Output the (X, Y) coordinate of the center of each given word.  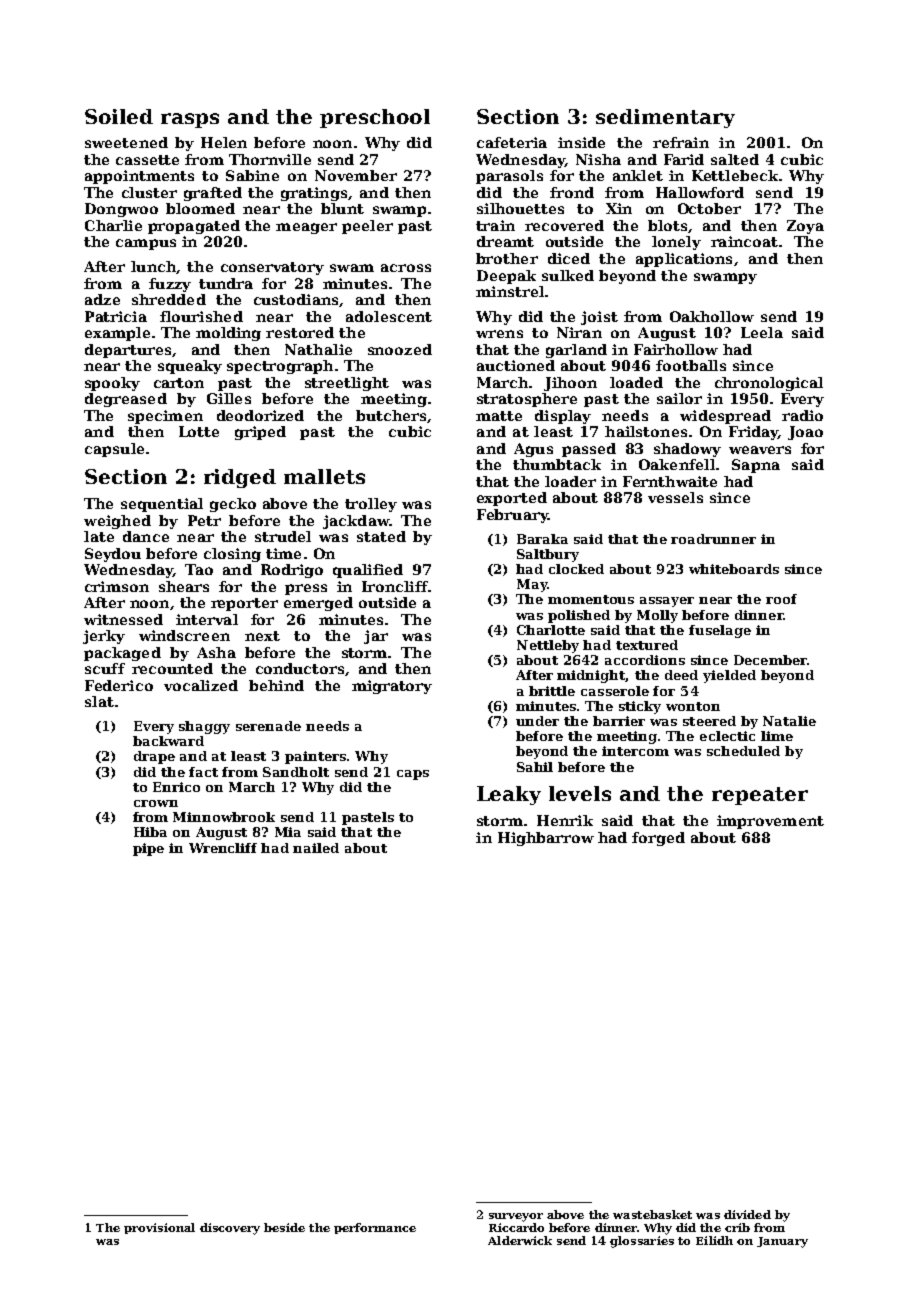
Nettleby (548, 646)
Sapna (756, 466)
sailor (679, 398)
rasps (190, 120)
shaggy (204, 727)
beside (284, 1227)
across (406, 268)
